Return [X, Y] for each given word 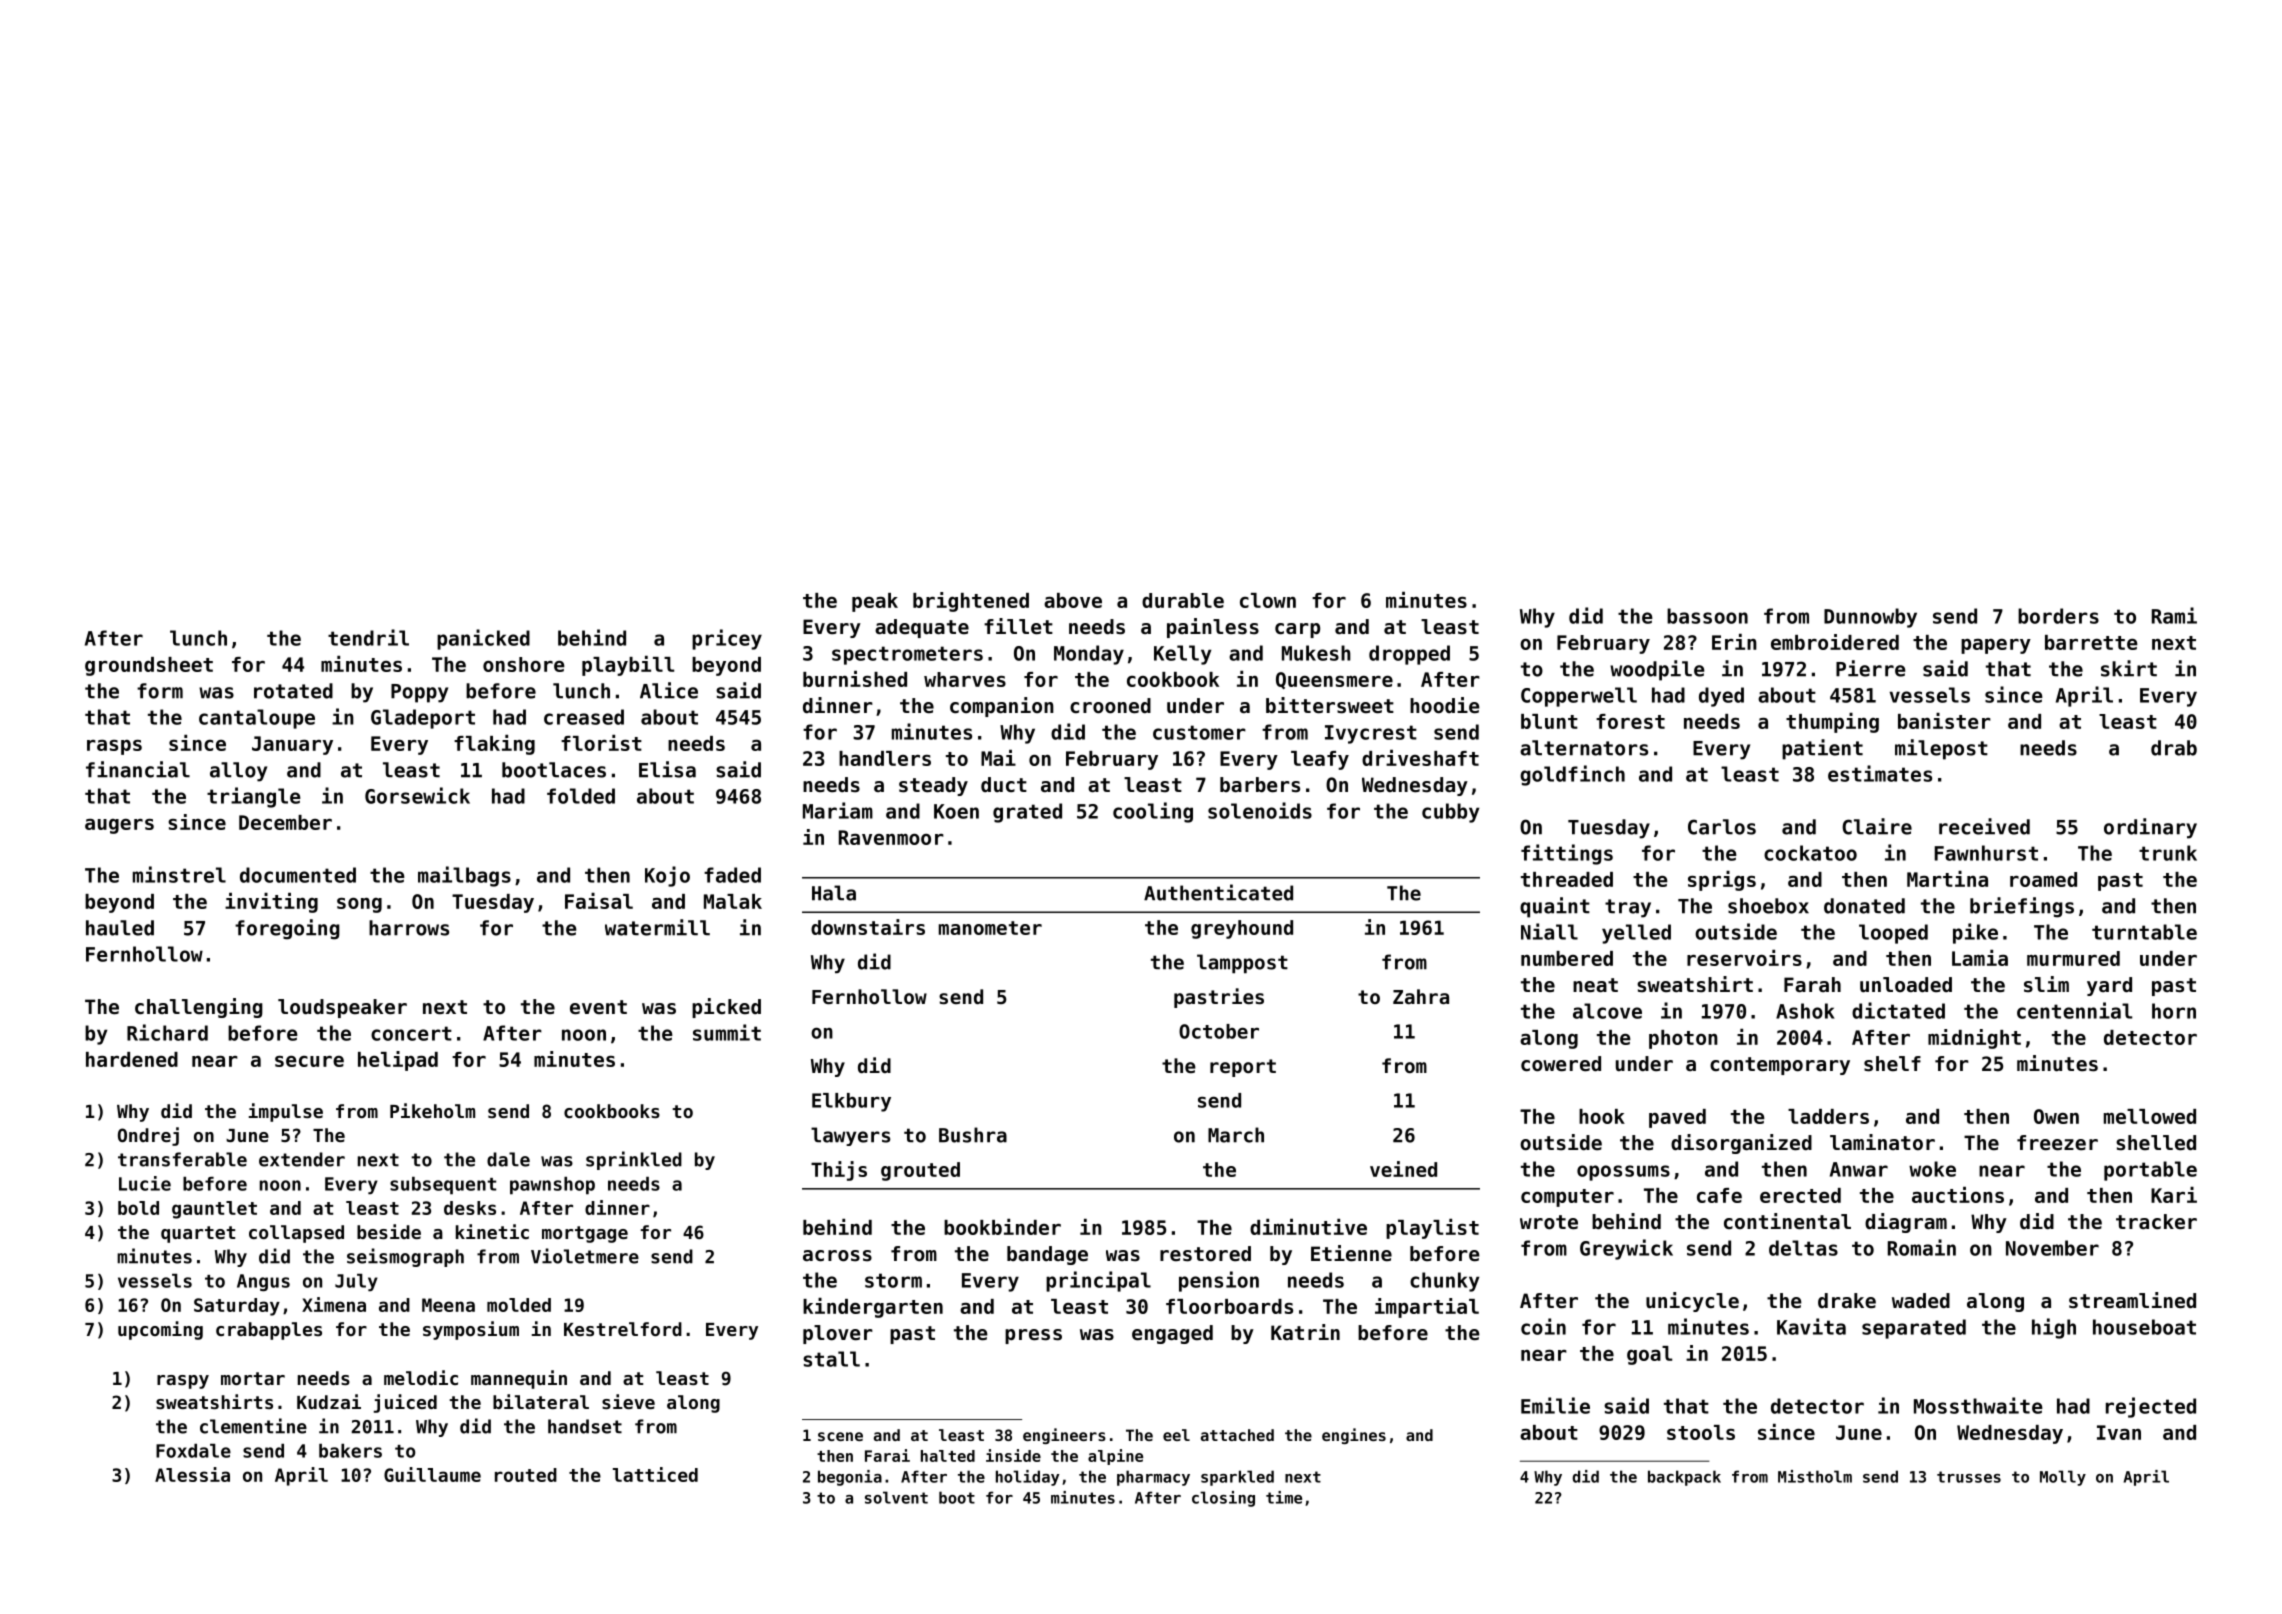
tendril [368, 637]
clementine [253, 1426]
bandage [1047, 1255]
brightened [971, 602]
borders [2058, 616]
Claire [1877, 826]
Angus [263, 1282]
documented [298, 875]
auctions [1958, 1195]
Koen [956, 811]
